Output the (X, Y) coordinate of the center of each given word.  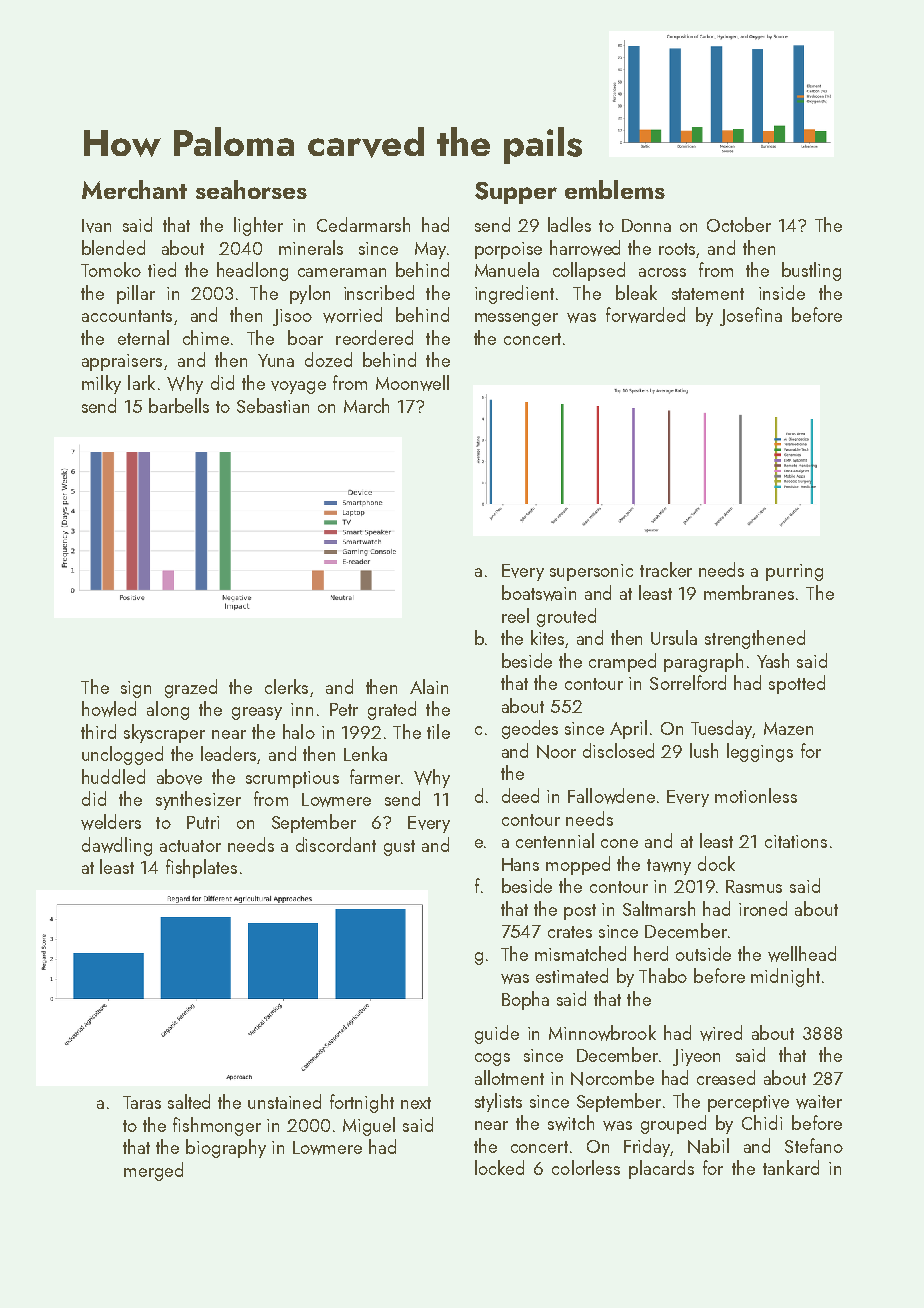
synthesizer (198, 800)
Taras (142, 1102)
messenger (516, 319)
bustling (811, 271)
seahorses (251, 189)
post (580, 912)
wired (721, 1033)
